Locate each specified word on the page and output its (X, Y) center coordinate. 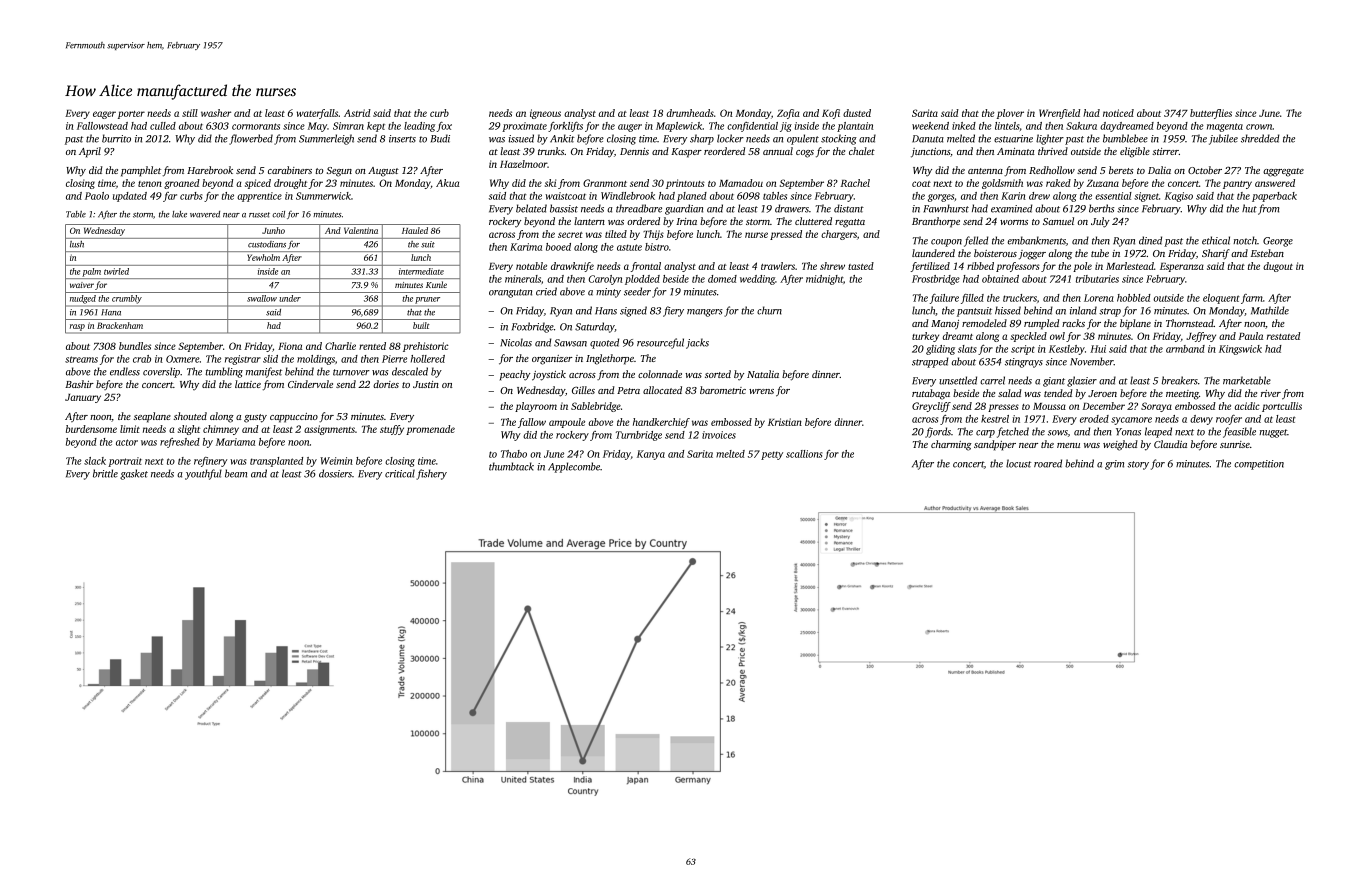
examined (1011, 208)
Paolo (97, 196)
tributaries (1097, 279)
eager (104, 115)
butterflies (1211, 114)
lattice (248, 384)
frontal (645, 267)
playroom (536, 407)
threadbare (639, 208)
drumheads (690, 113)
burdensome (91, 429)
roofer (1229, 420)
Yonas (1128, 432)
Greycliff (931, 407)
